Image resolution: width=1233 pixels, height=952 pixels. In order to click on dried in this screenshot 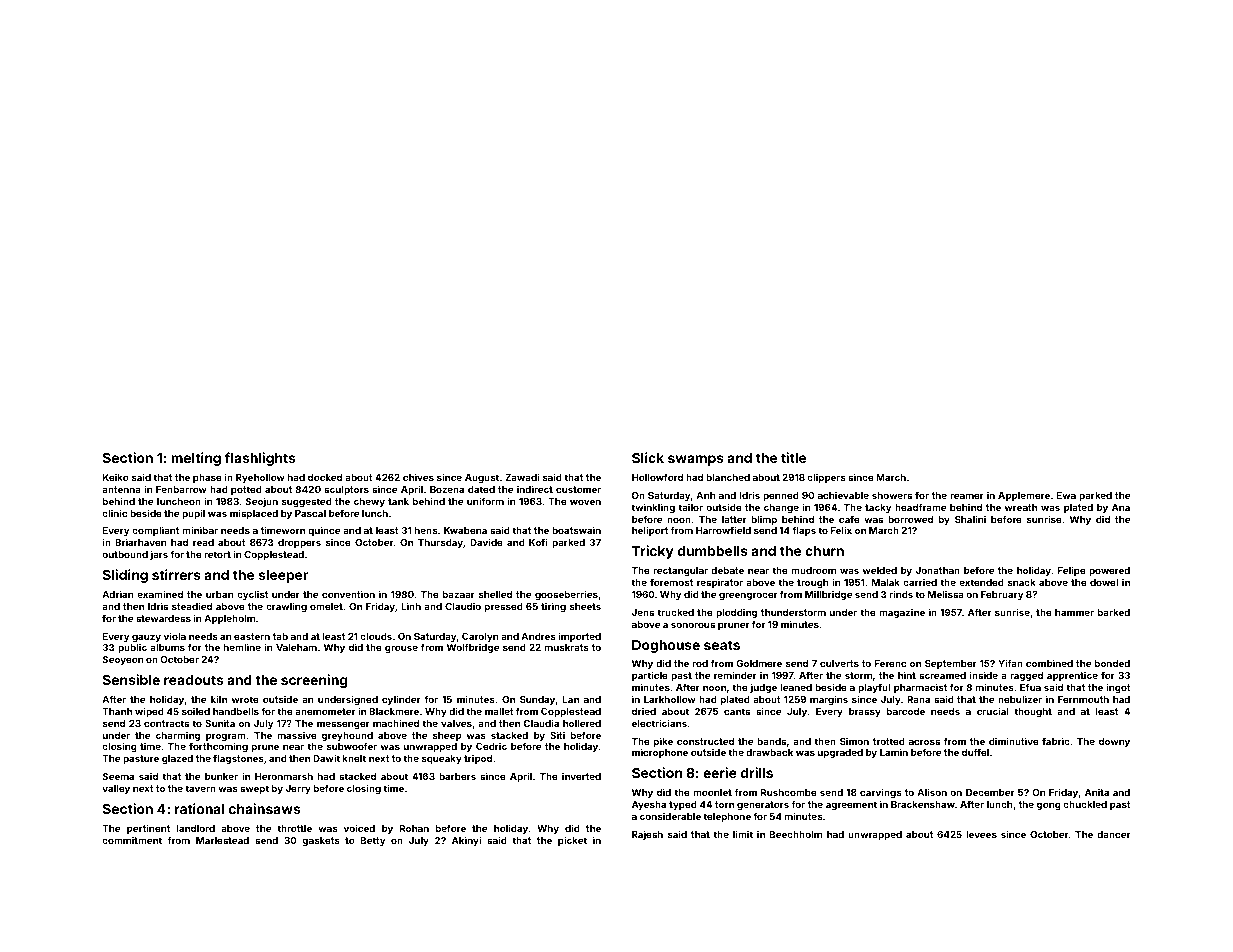, I will do `click(644, 711)`.
